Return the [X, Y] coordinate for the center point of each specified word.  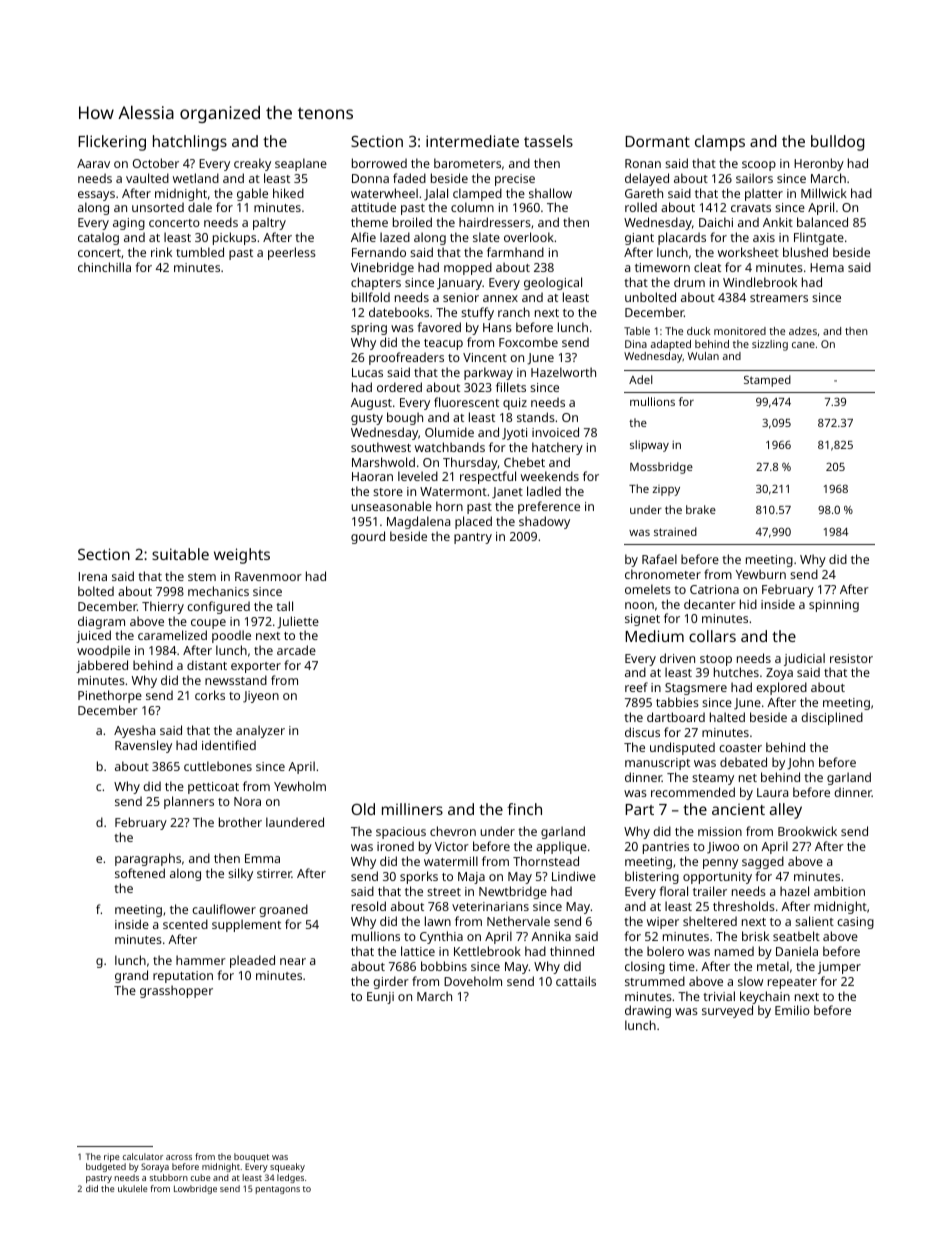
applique [561, 847]
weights [242, 556]
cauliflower [224, 909]
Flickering [112, 143]
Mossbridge [661, 468]
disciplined [832, 718]
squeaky [287, 1167]
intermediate [472, 141]
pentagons [278, 1190]
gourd [368, 537]
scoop [759, 166]
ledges [290, 1178]
